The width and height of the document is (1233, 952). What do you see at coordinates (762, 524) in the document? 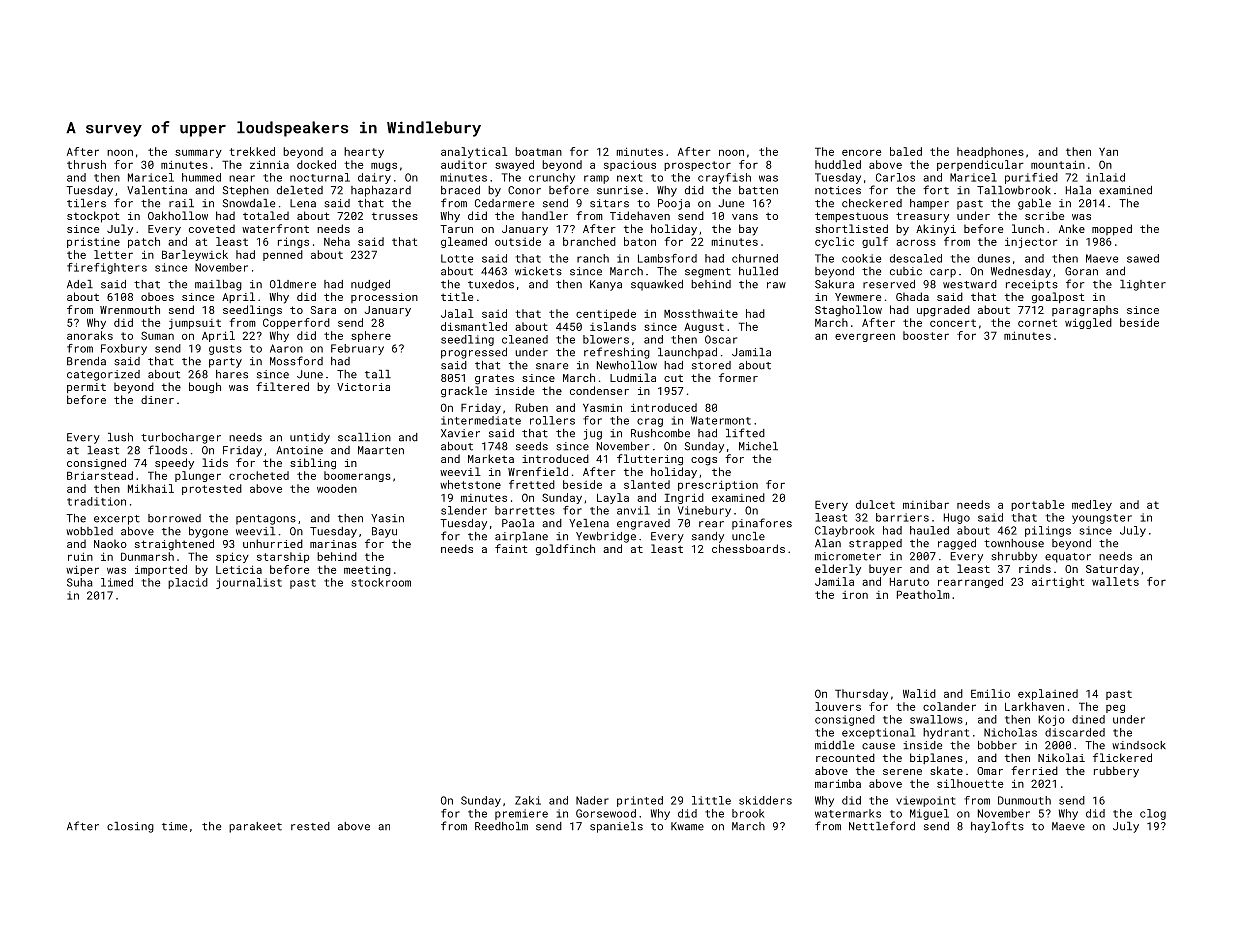
I see `pinafores` at bounding box center [762, 524].
